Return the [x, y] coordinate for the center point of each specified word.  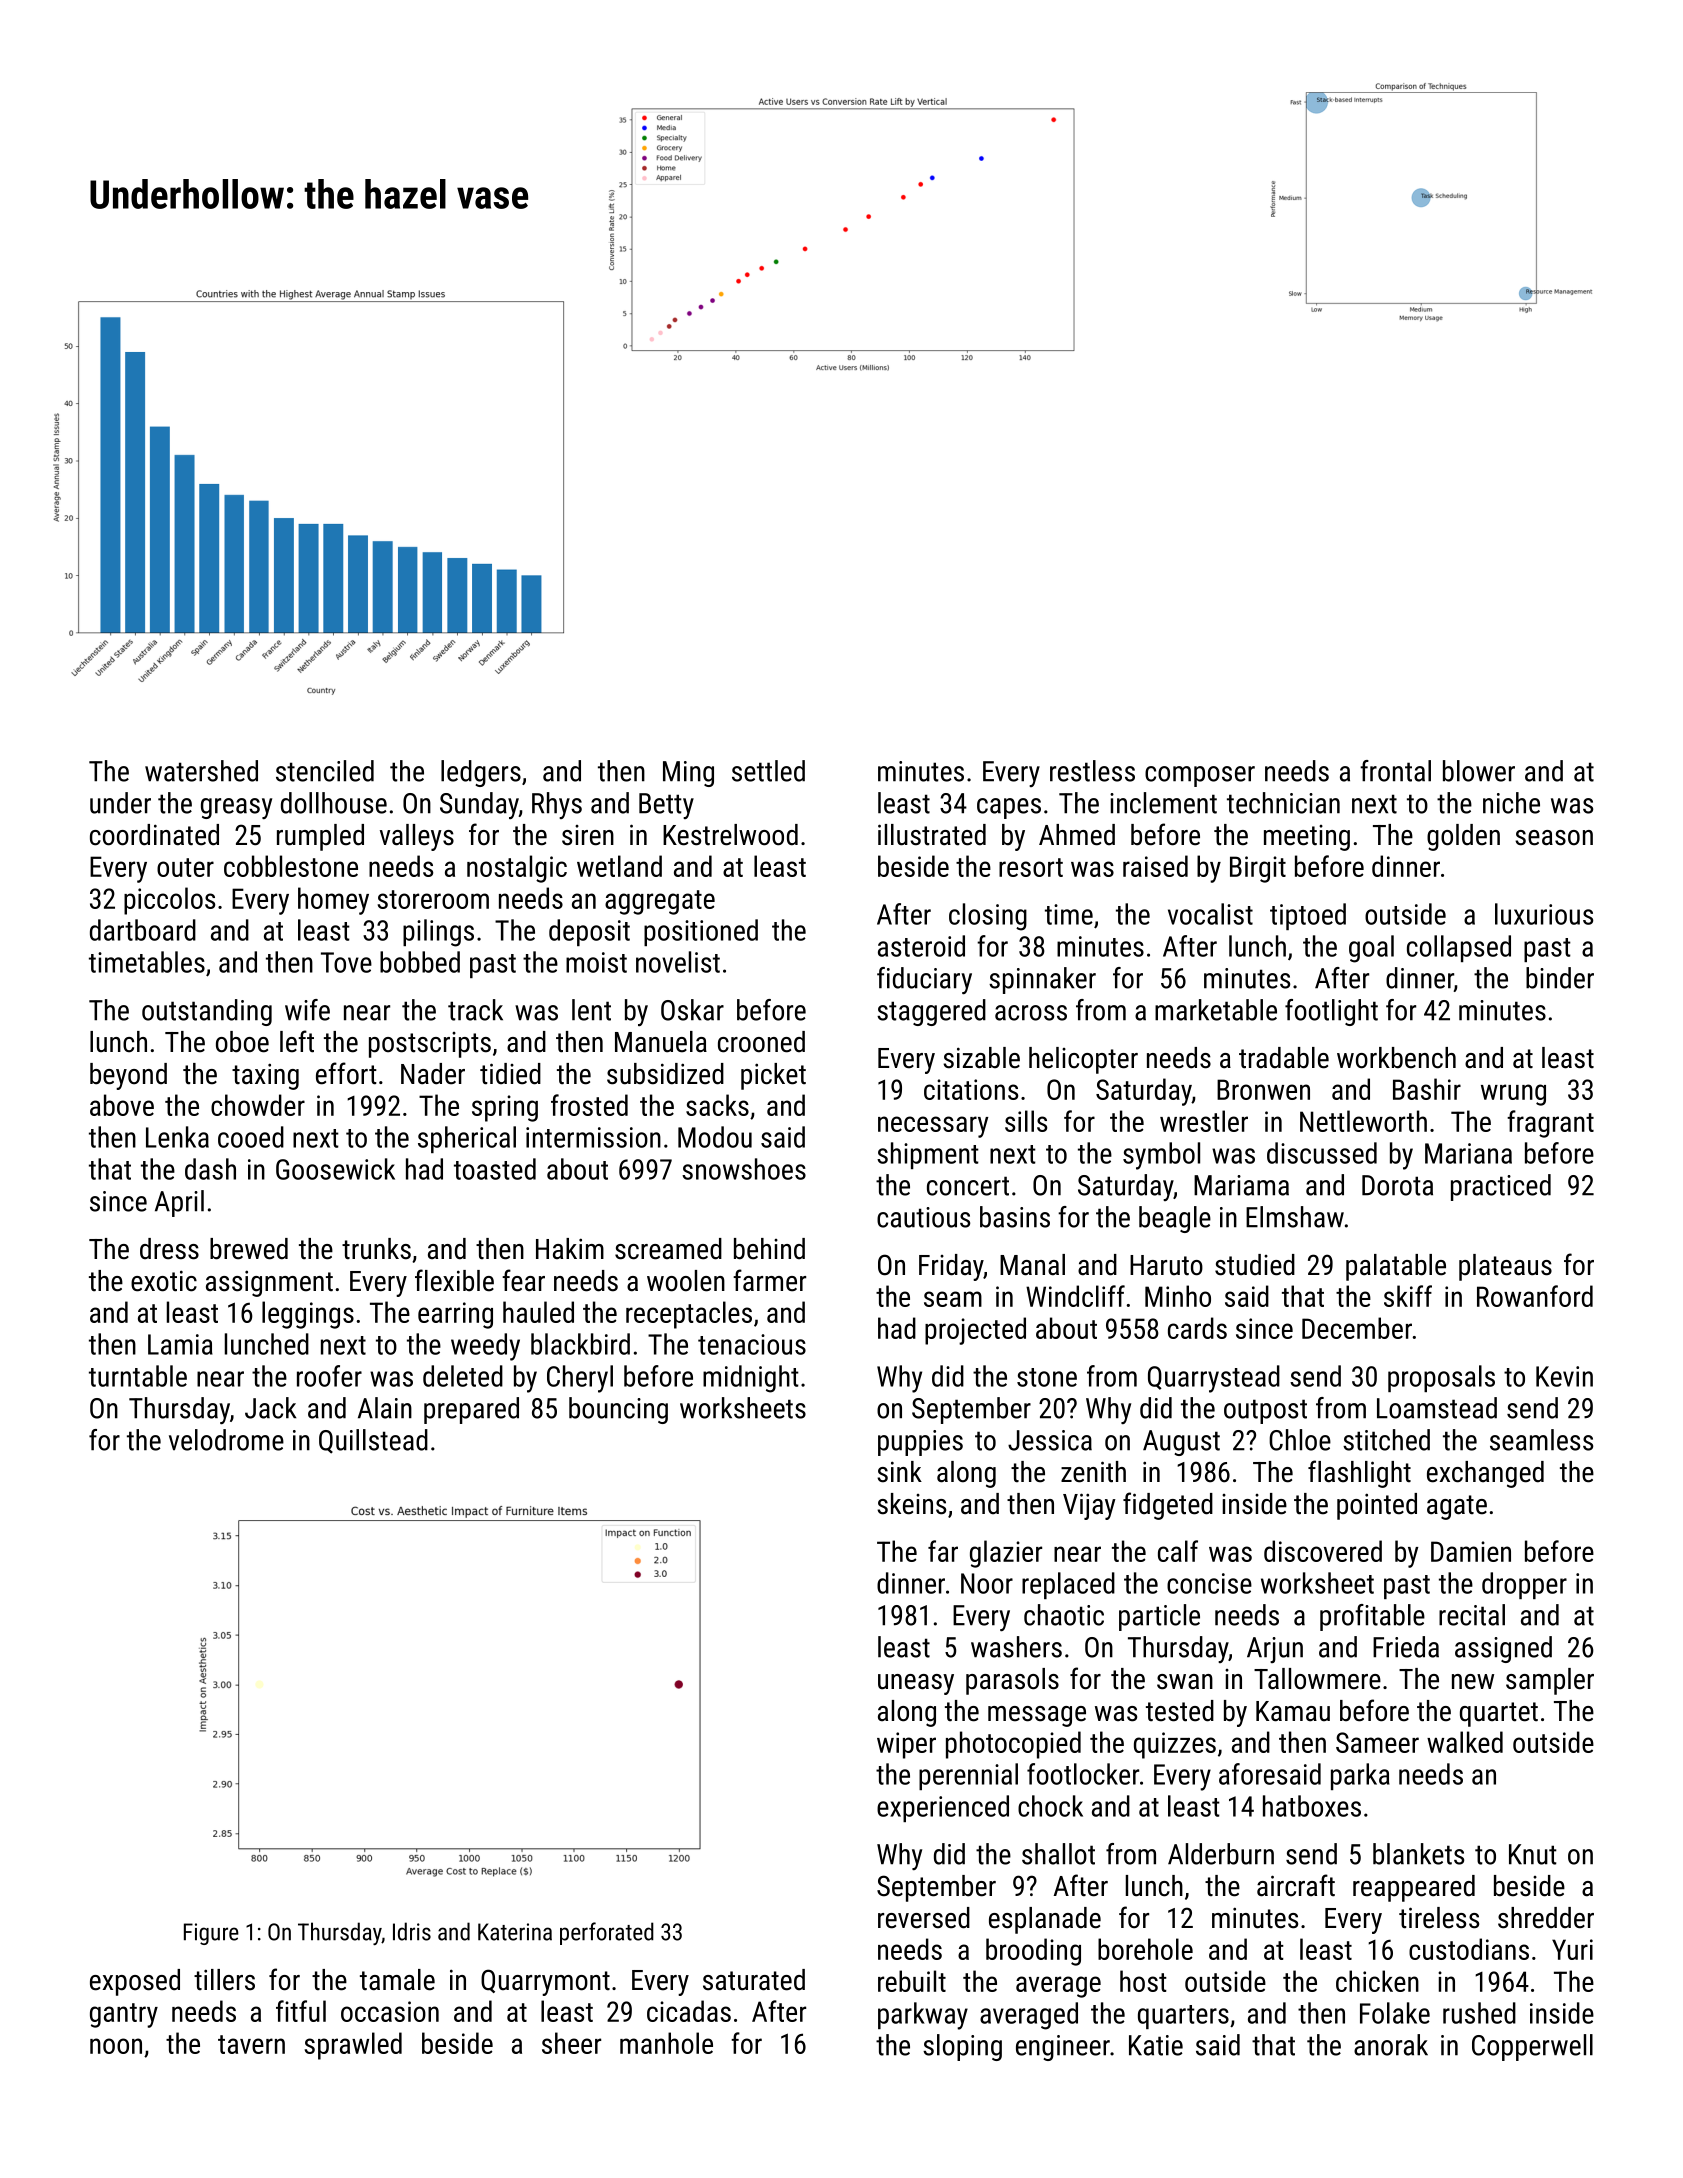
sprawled [353, 2046]
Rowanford [1535, 1296]
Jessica [1050, 1440]
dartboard [143, 930]
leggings [308, 1315]
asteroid [921, 946]
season [1554, 838]
